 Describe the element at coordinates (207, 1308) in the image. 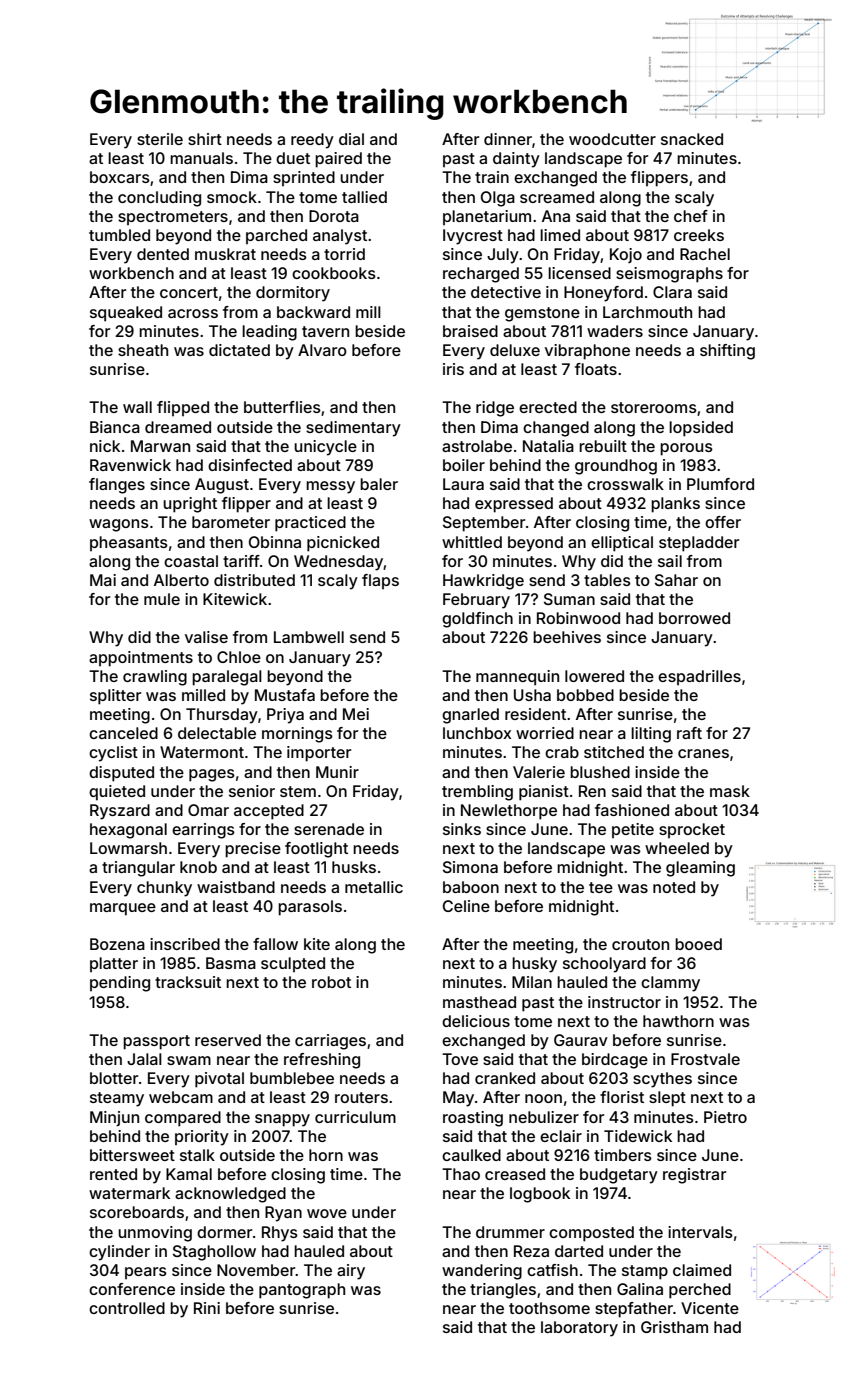

I see `Rini` at that location.
